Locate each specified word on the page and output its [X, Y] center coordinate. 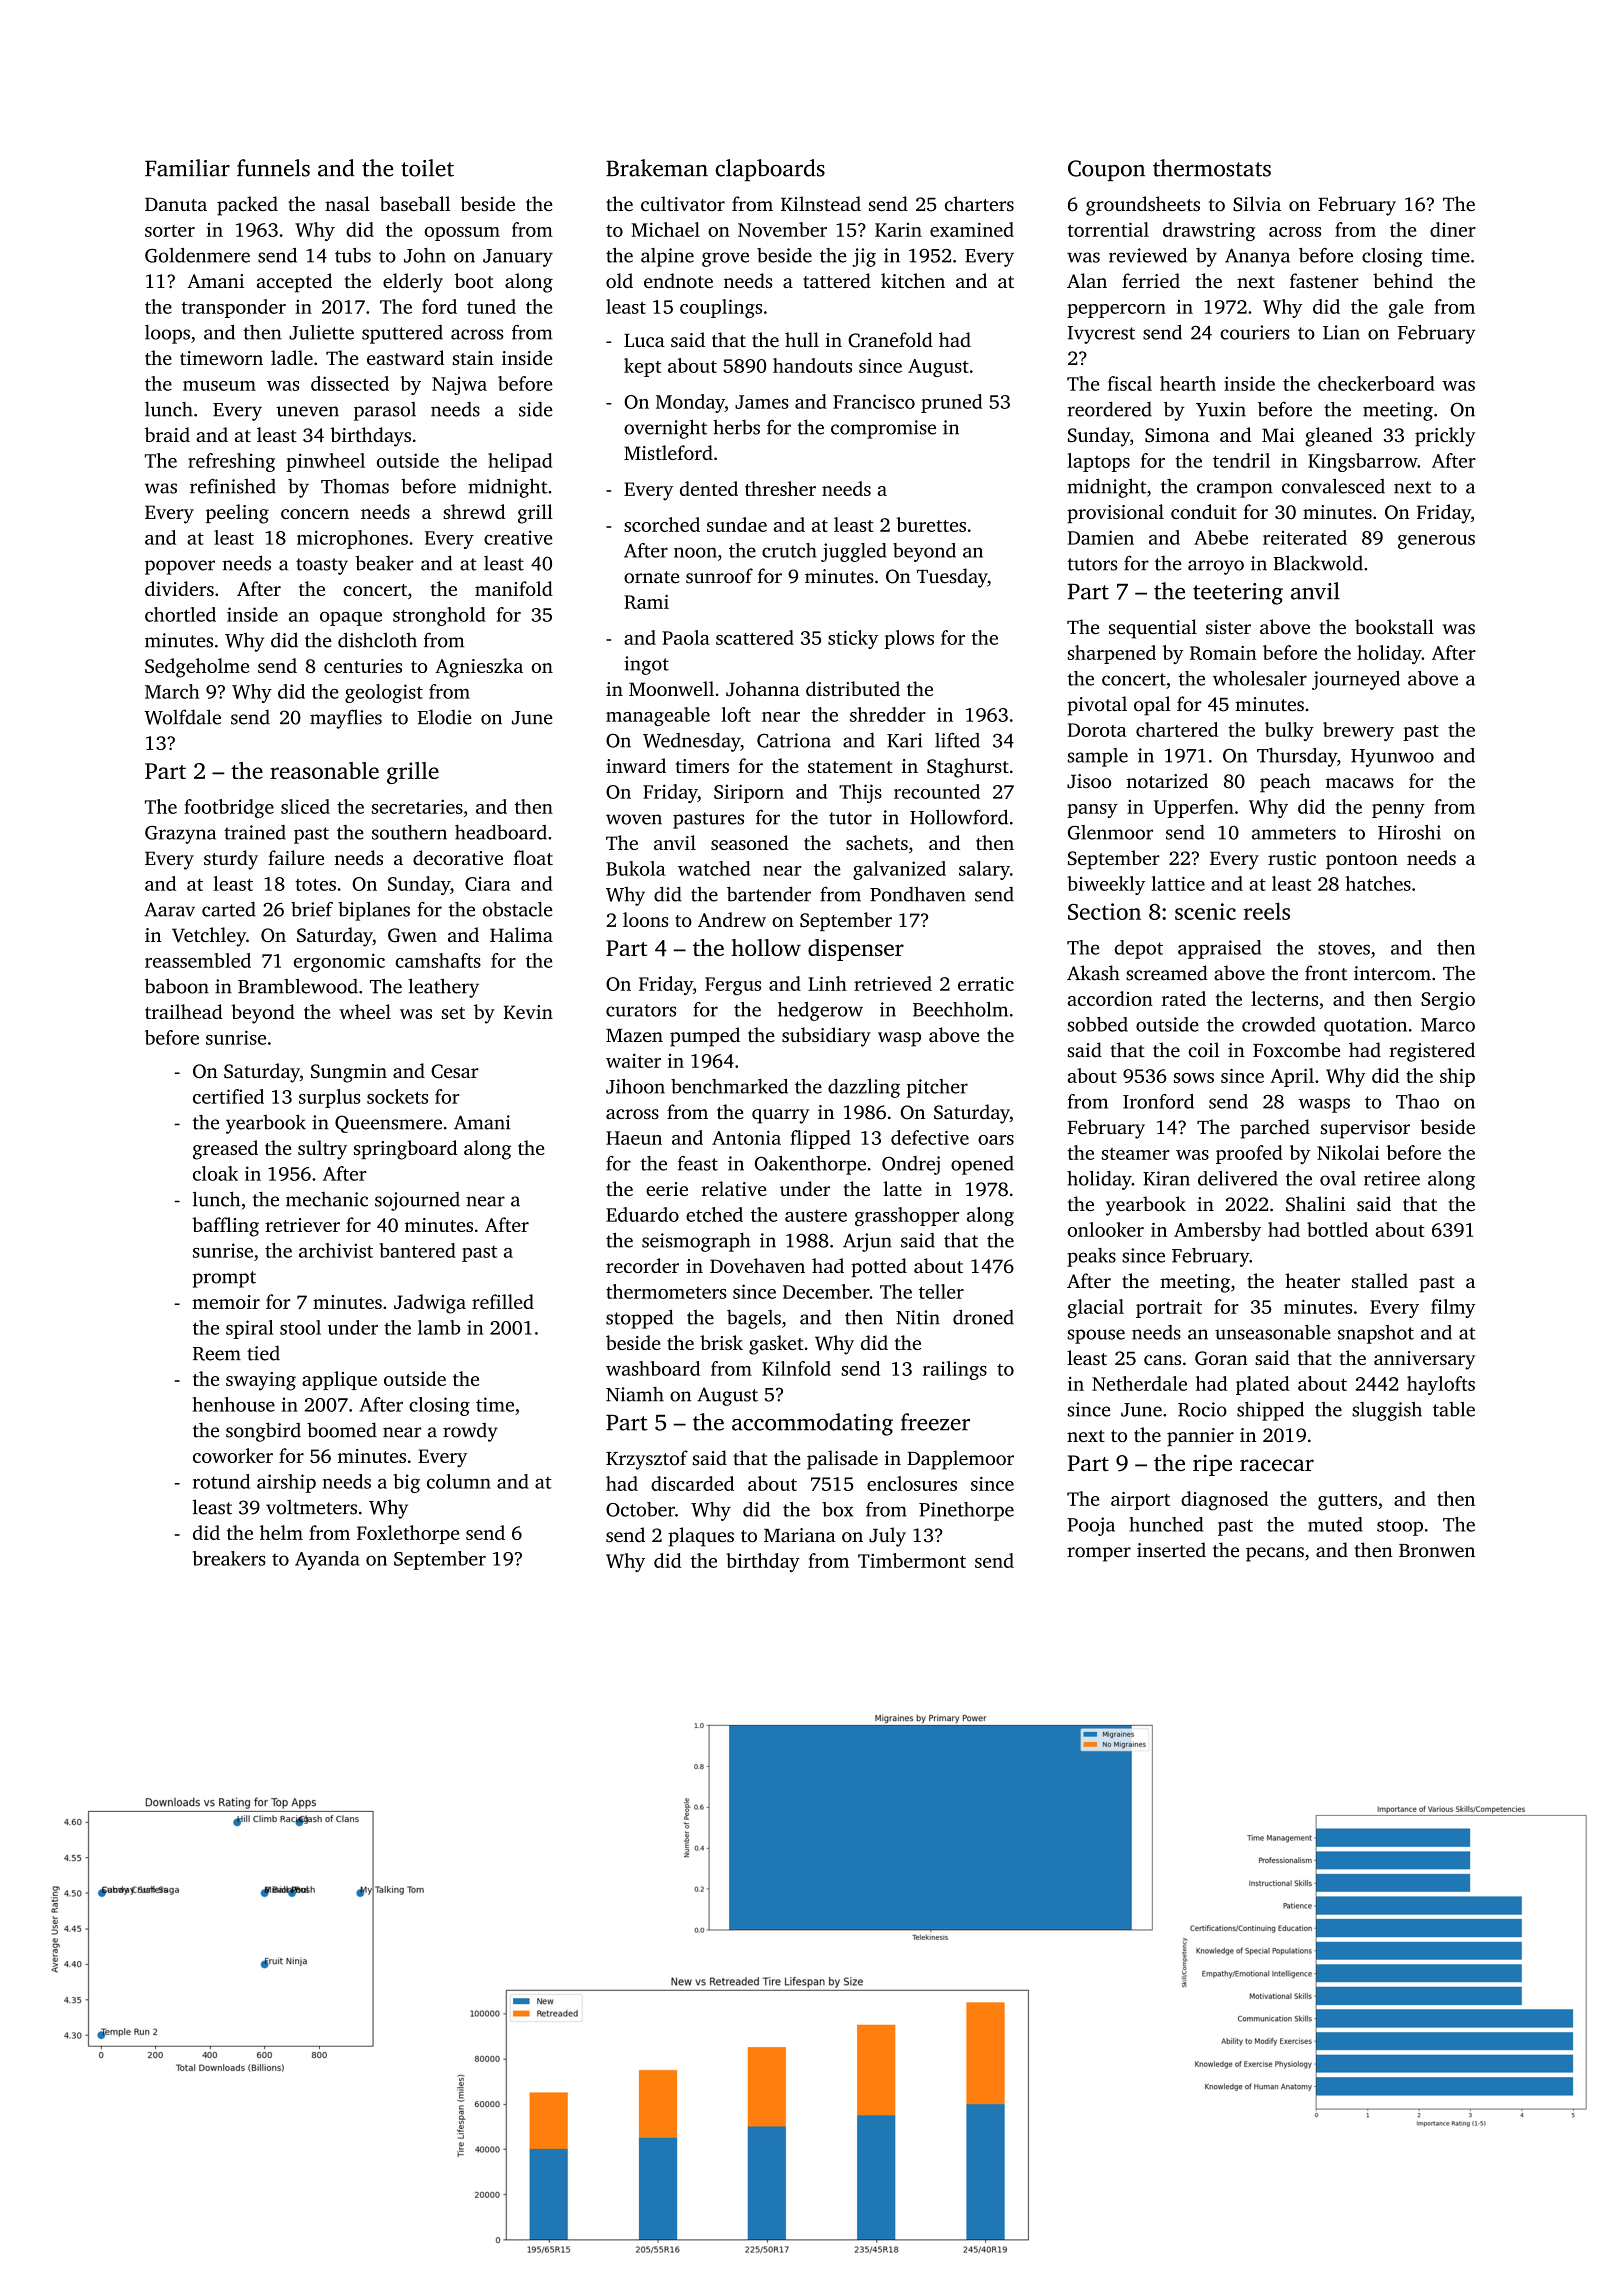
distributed [853, 688]
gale [1406, 308]
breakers [229, 1558]
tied [263, 1353]
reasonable [324, 770]
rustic [1292, 858]
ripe [1212, 1465]
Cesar [455, 1071]
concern [315, 514]
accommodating [812, 1424]
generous [1436, 542]
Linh [827, 983]
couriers [1255, 332]
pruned [951, 403]
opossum [462, 234]
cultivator [683, 203]
